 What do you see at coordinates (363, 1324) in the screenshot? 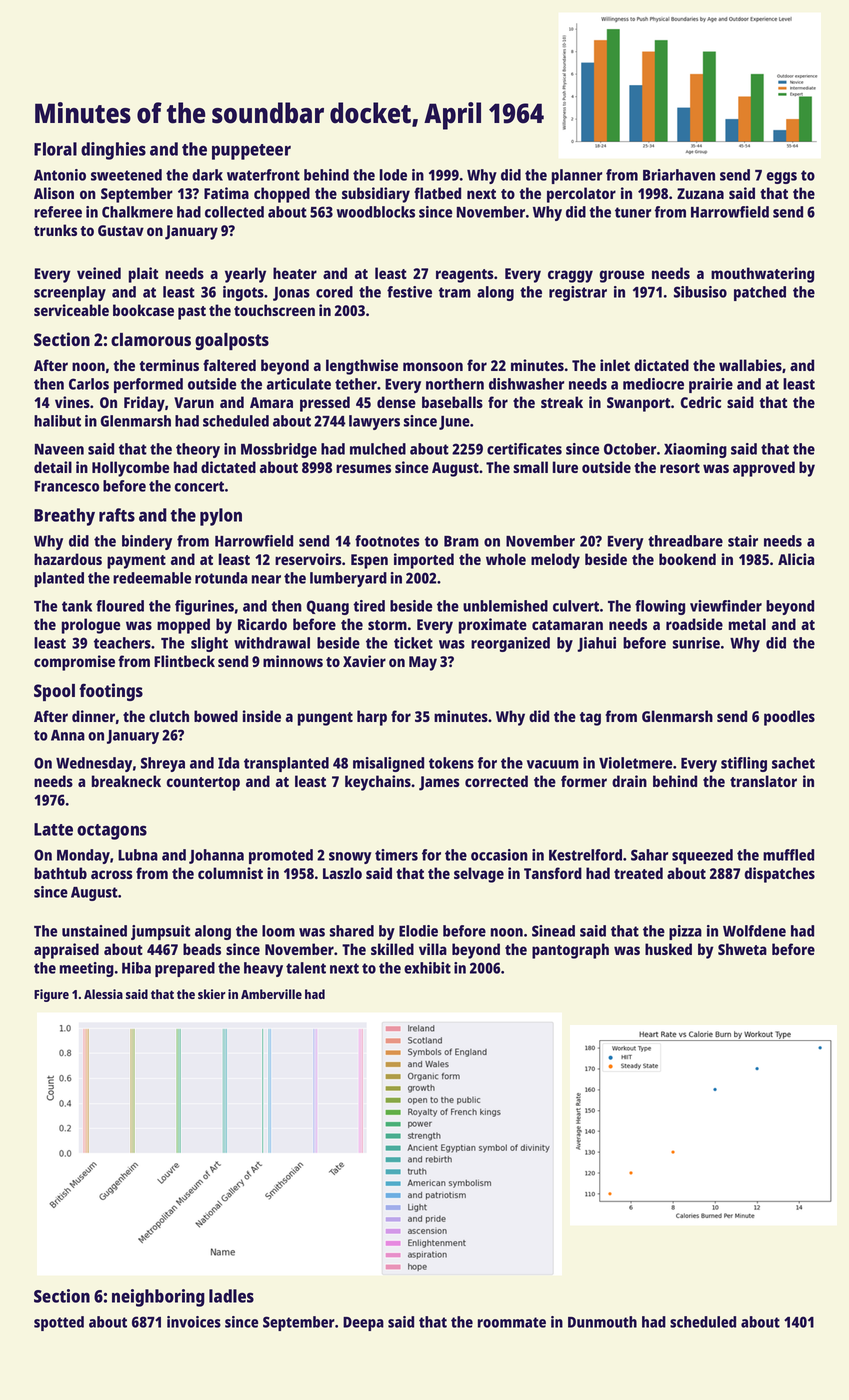
I see `Deepa` at bounding box center [363, 1324].
